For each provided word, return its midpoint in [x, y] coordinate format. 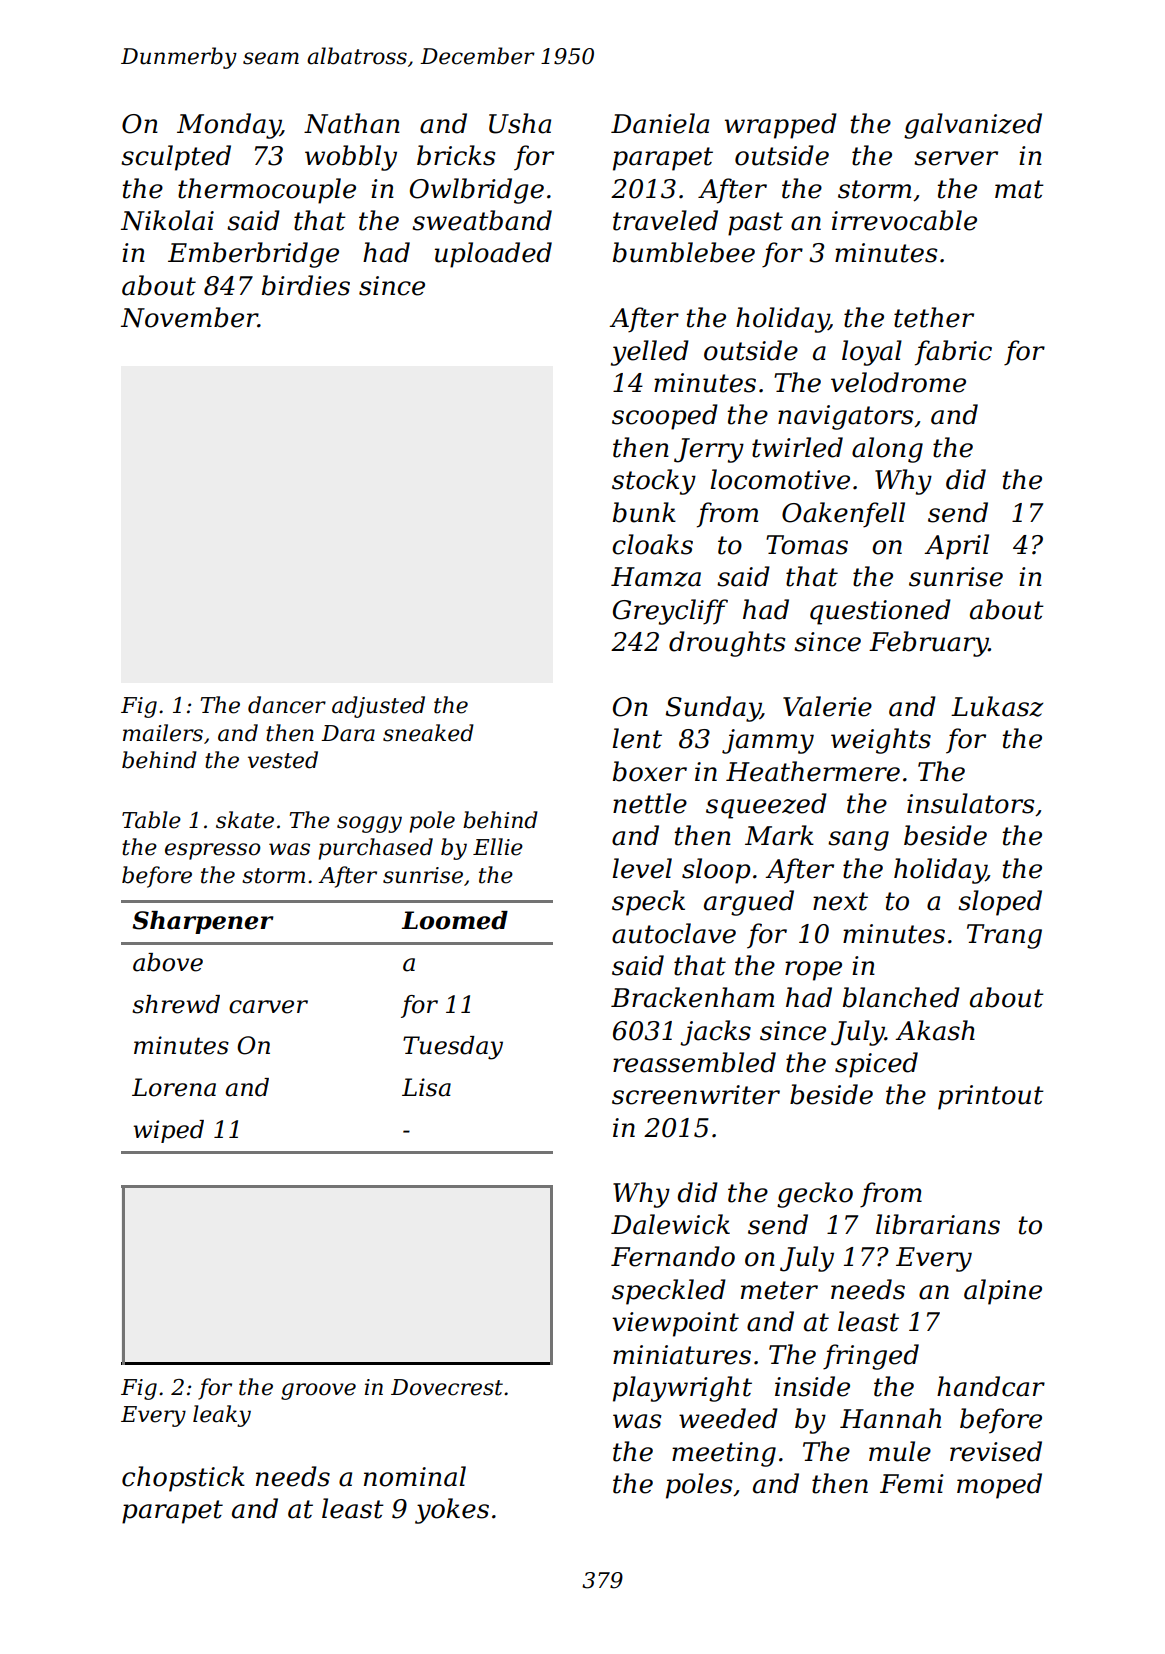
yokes [452, 1511]
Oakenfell [843, 515]
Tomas [807, 545]
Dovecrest [447, 1387]
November [189, 317]
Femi [912, 1484]
